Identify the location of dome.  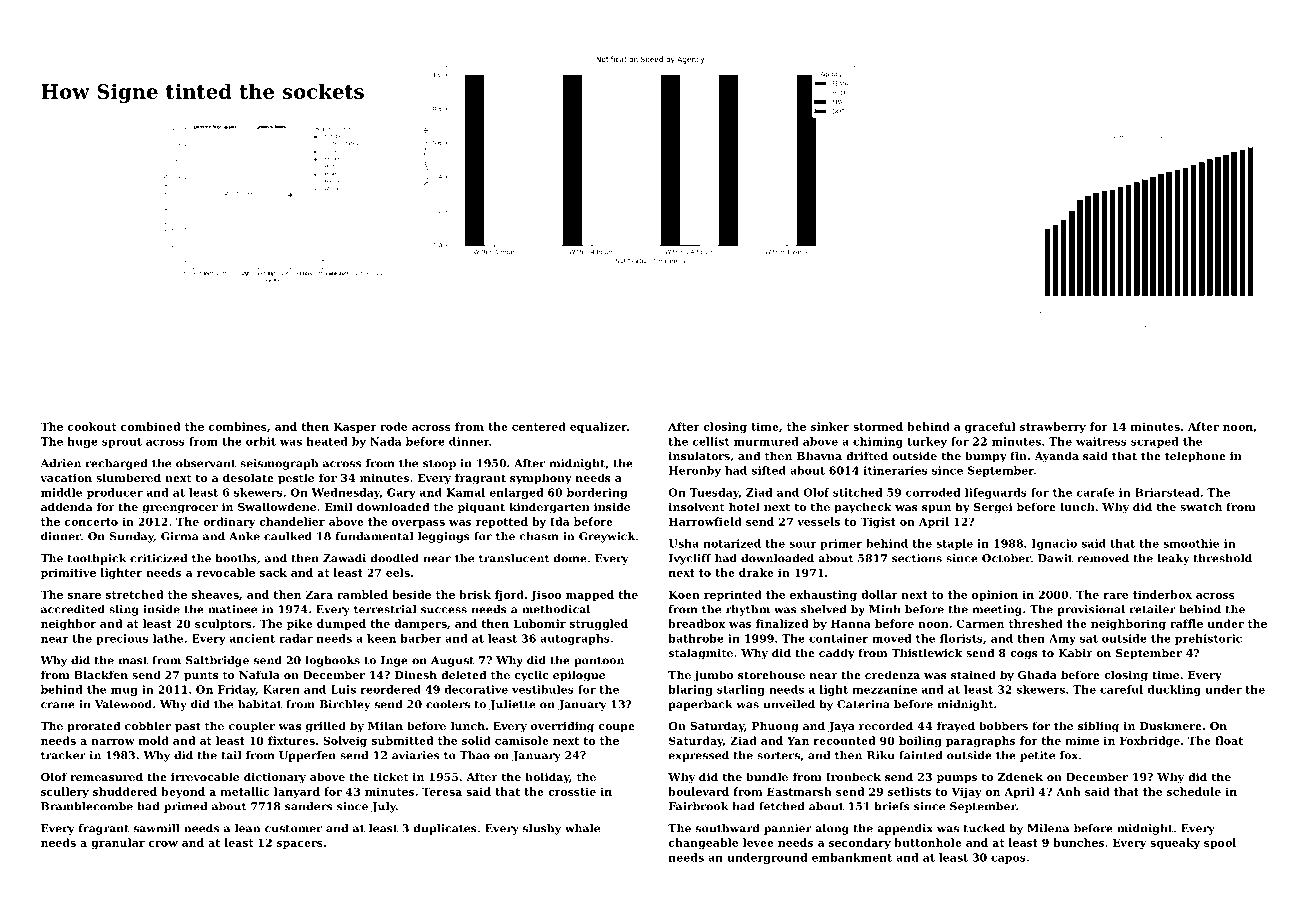
(570, 558).
